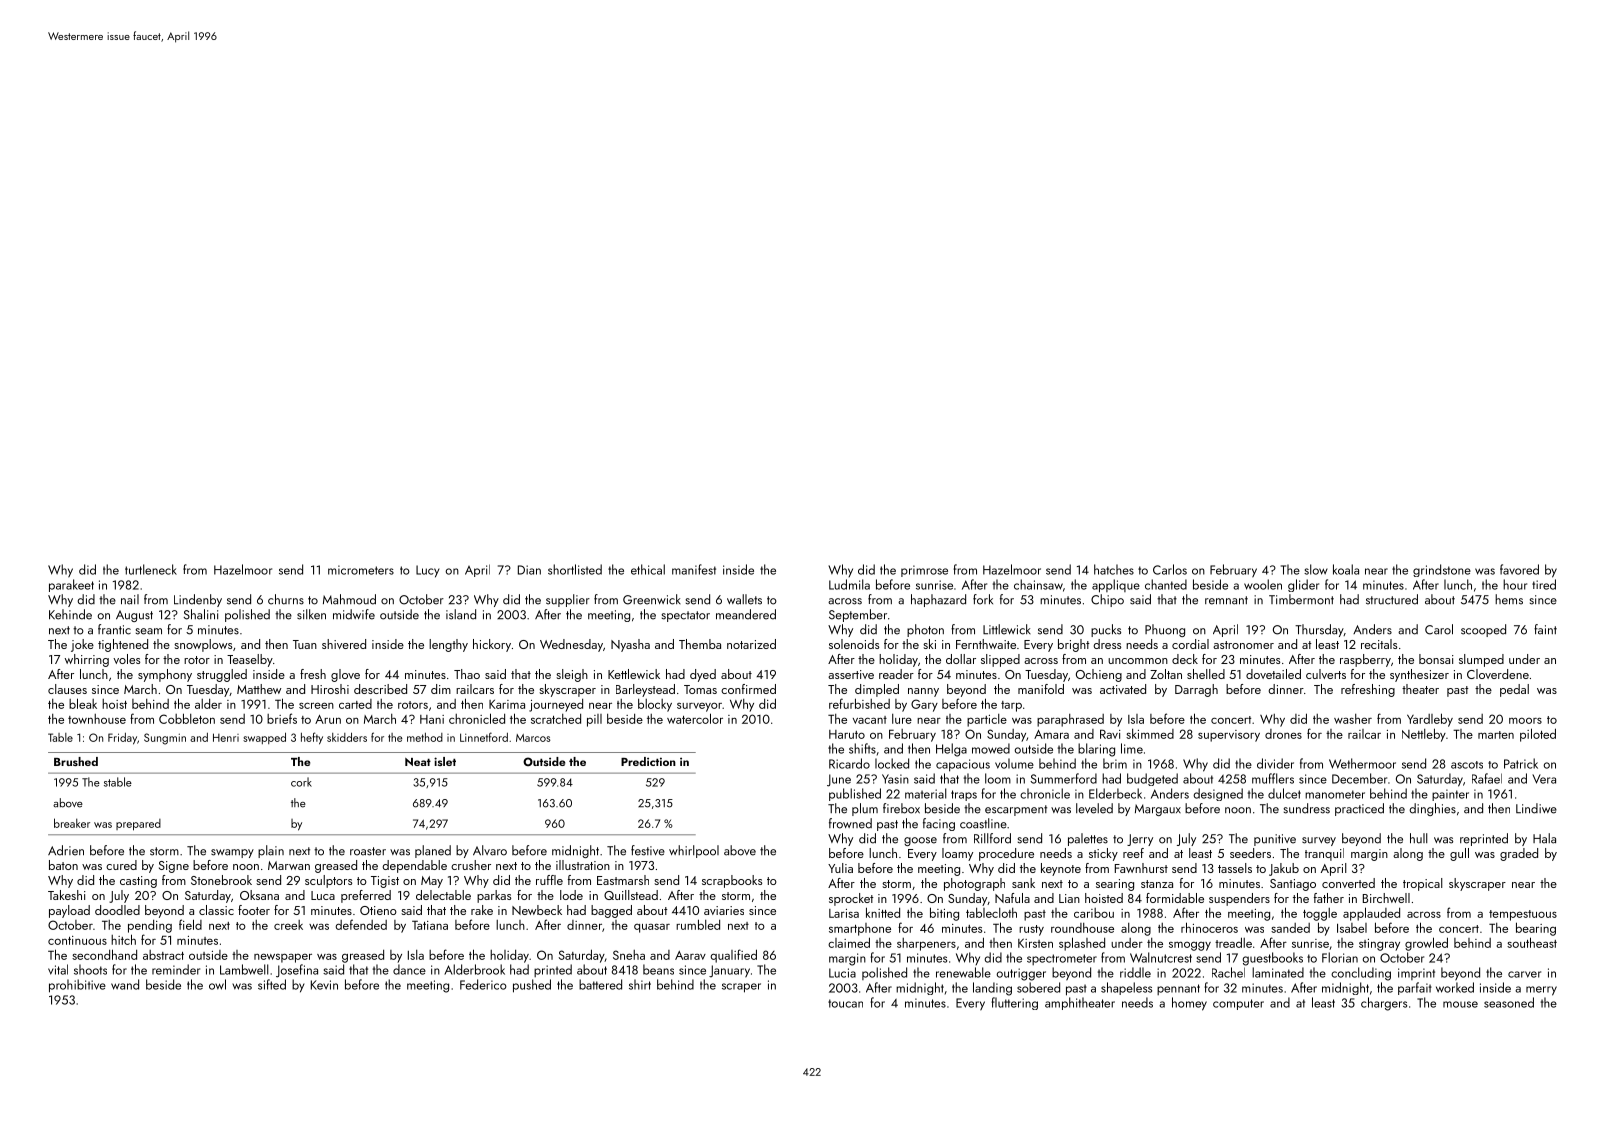 Image resolution: width=1605 pixels, height=1135 pixels. What do you see at coordinates (428, 571) in the screenshot?
I see `Lucy` at bounding box center [428, 571].
